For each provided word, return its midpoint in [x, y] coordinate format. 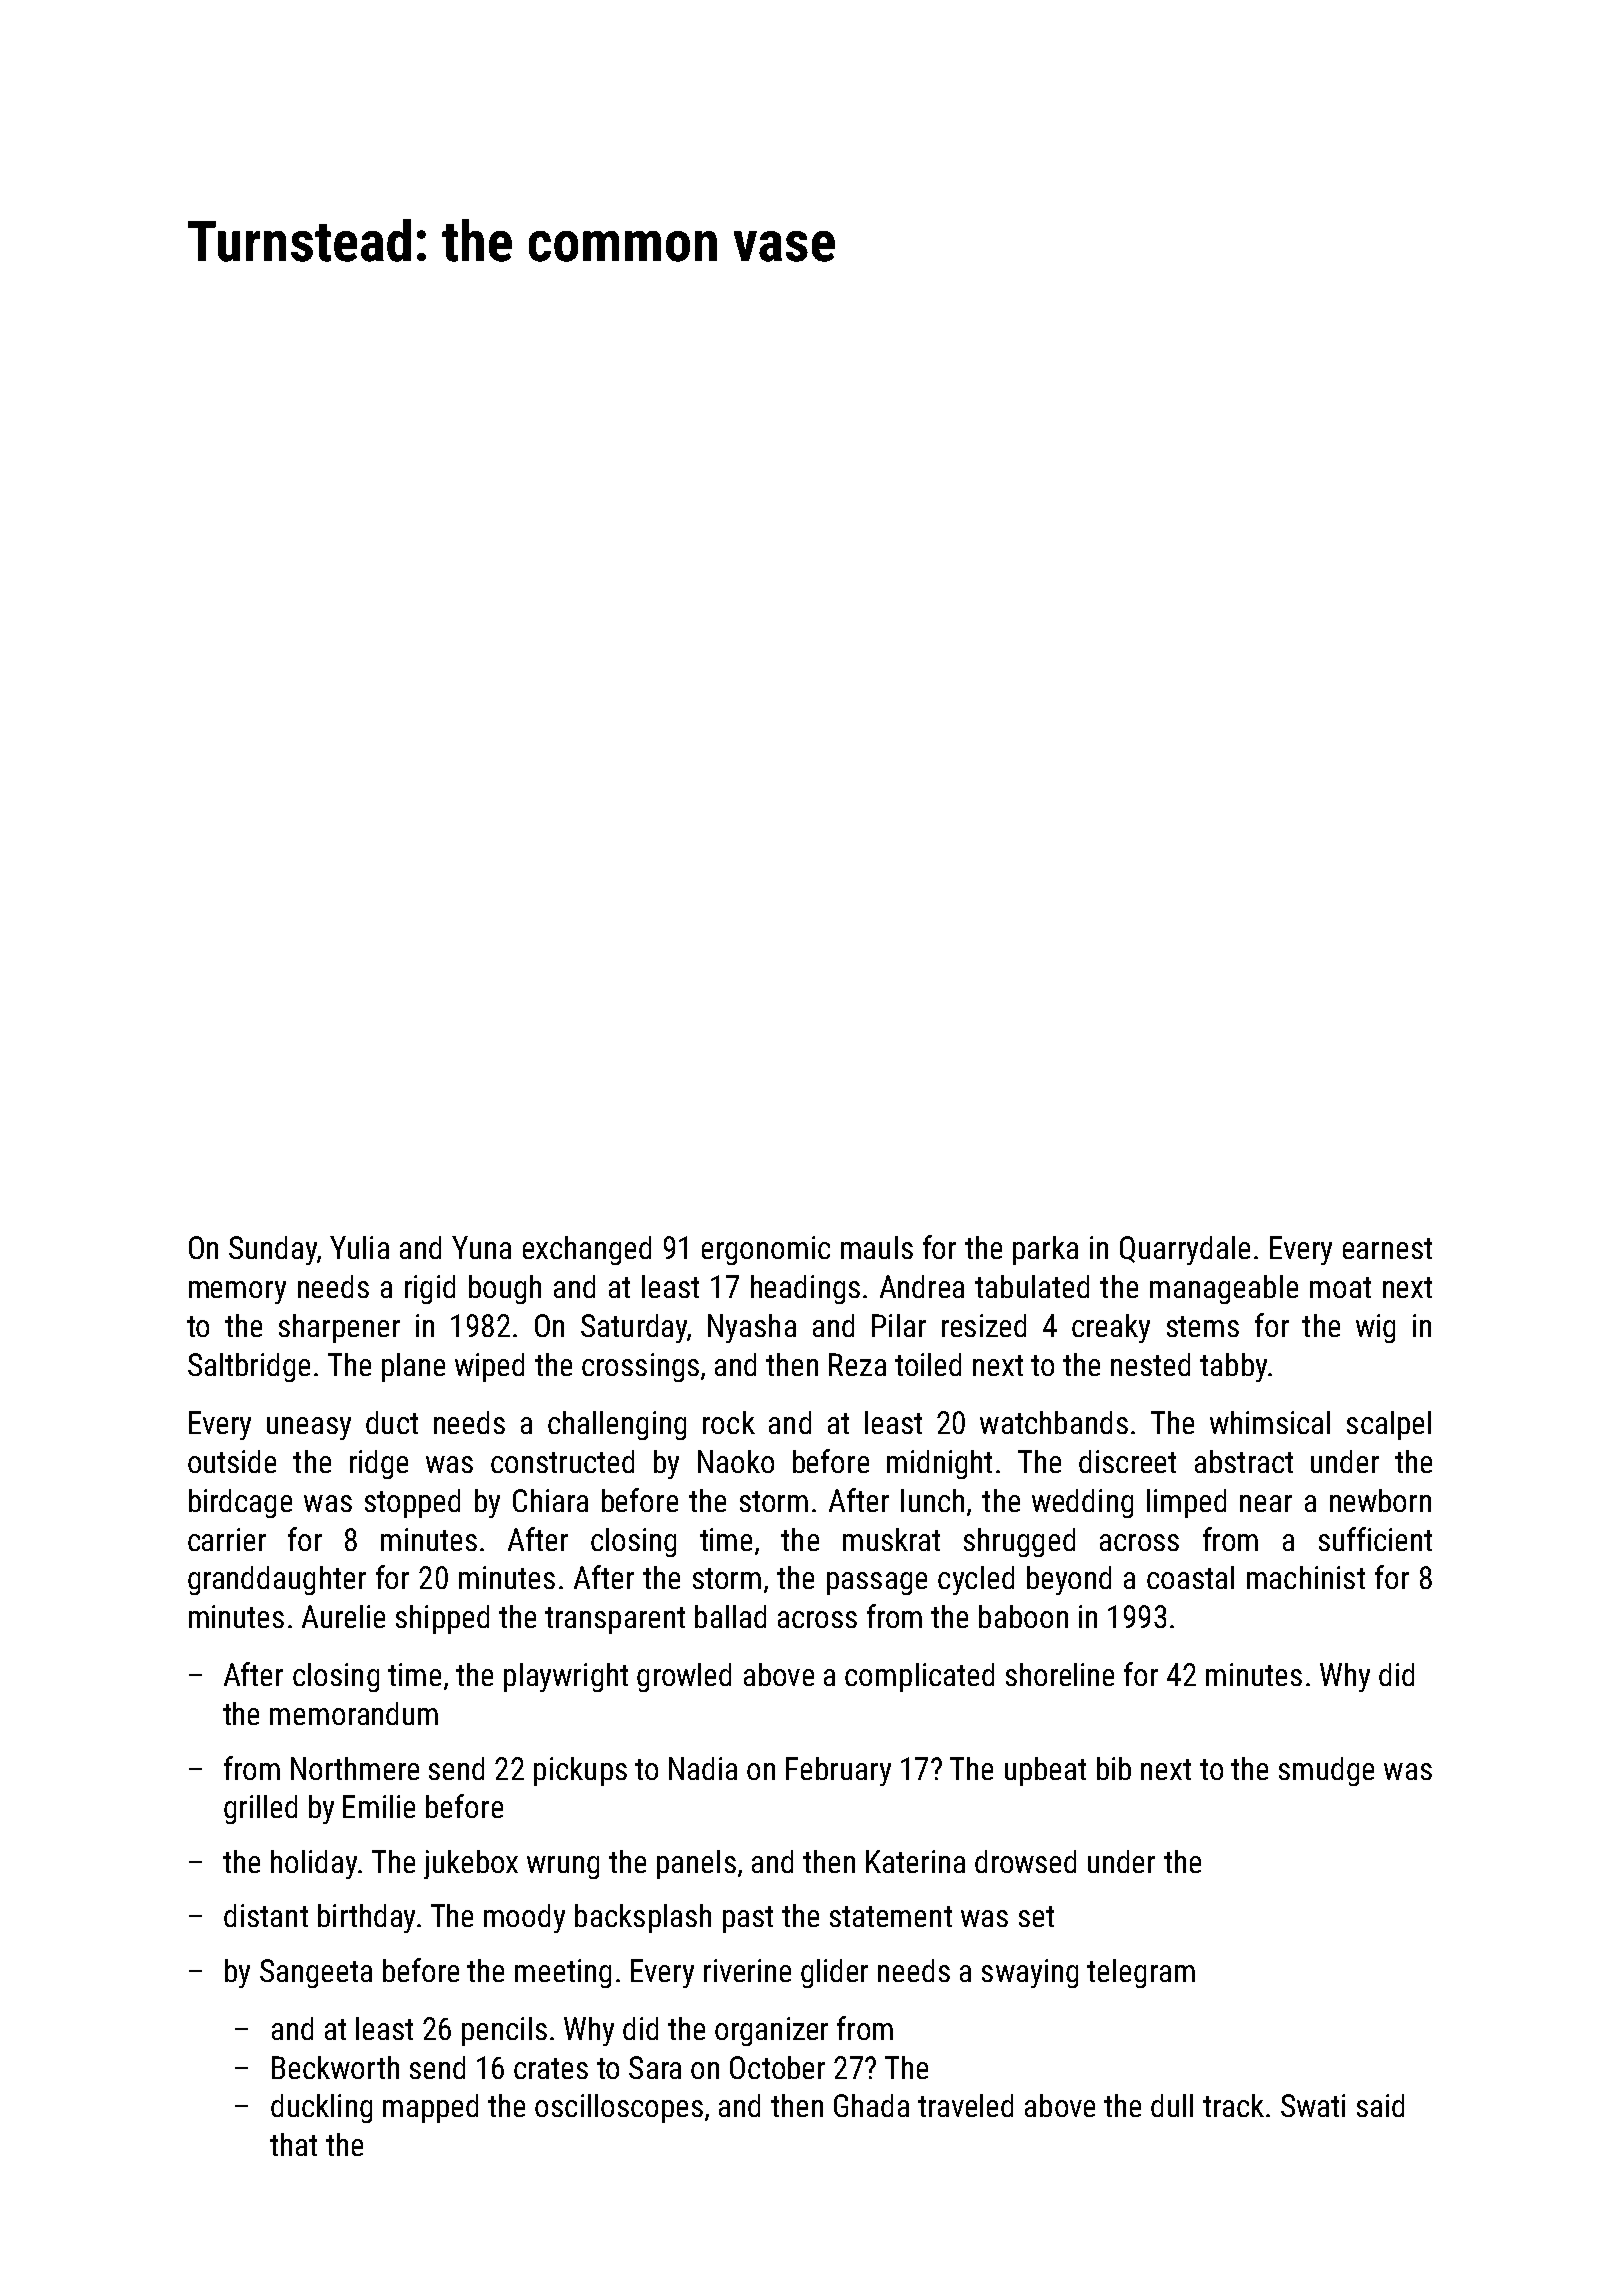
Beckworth [335, 2067]
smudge [1326, 1771]
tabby [1233, 1367]
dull [1172, 2105]
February [838, 1771]
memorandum [354, 1713]
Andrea [922, 1286]
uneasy [309, 1428]
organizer [771, 2031]
